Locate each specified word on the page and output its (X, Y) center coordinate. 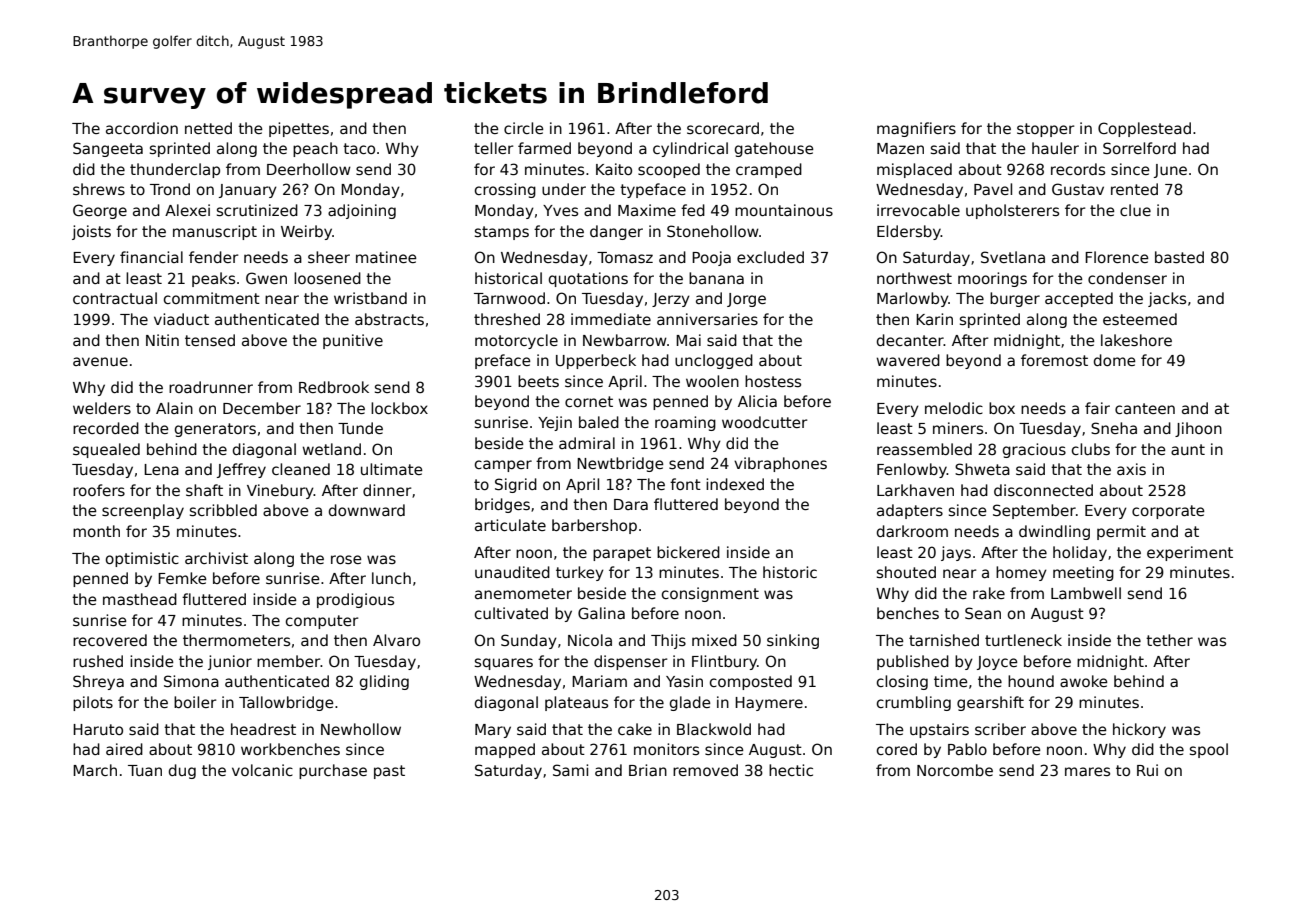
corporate (1168, 512)
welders (102, 408)
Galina (601, 613)
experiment (1190, 553)
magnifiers (916, 129)
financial (151, 257)
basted (1179, 257)
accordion (142, 128)
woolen (712, 381)
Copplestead (1144, 129)
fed (693, 210)
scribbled (223, 510)
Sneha (1114, 428)
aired (124, 749)
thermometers (236, 640)
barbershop (594, 526)
